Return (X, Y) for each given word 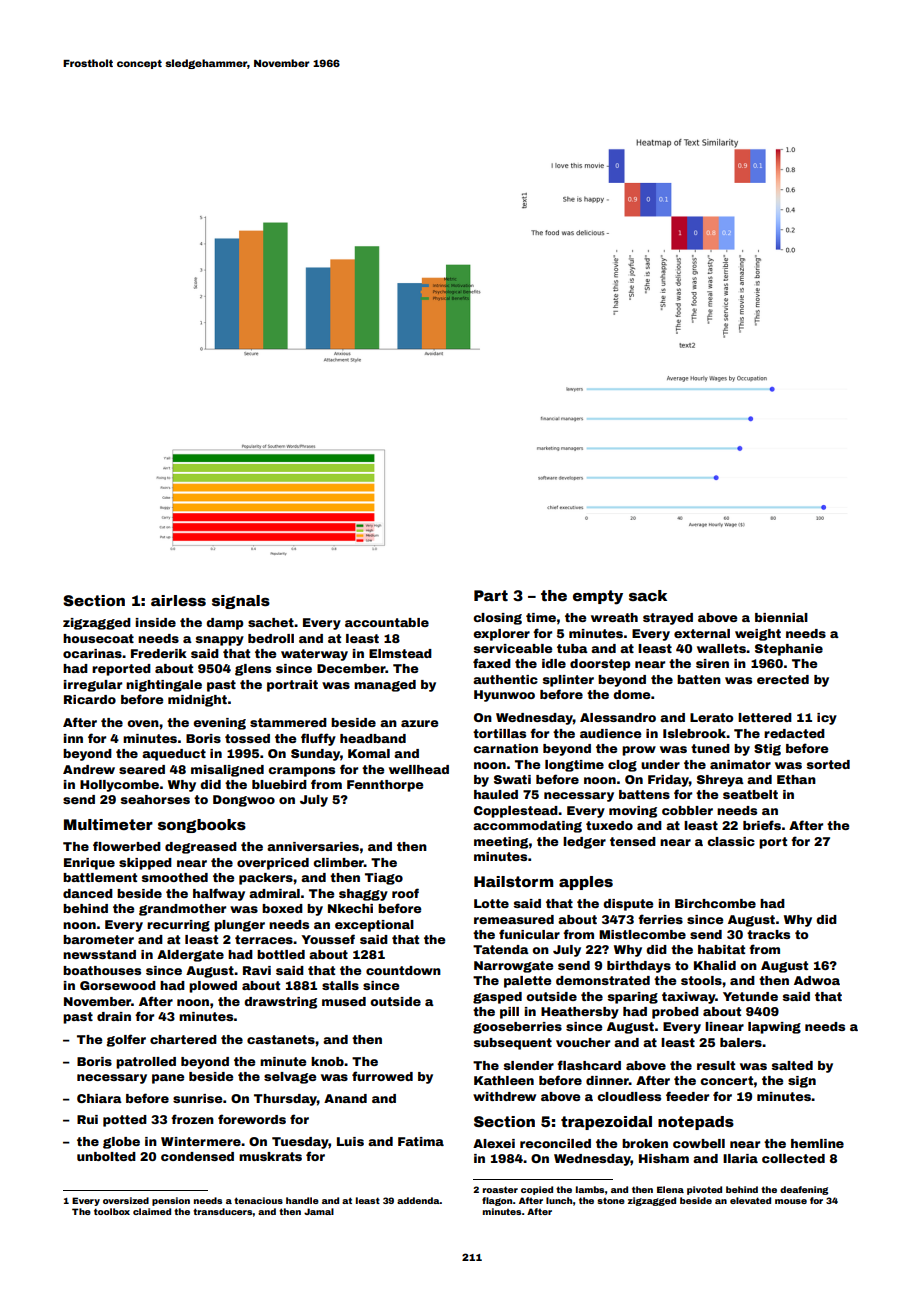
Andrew (89, 769)
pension (171, 1201)
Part (491, 595)
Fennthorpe (385, 786)
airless (178, 600)
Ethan (796, 779)
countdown (403, 970)
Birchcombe (715, 903)
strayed (668, 619)
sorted (828, 764)
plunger (239, 926)
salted (792, 1065)
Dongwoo (244, 801)
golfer (126, 1040)
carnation (505, 748)
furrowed (382, 1076)
